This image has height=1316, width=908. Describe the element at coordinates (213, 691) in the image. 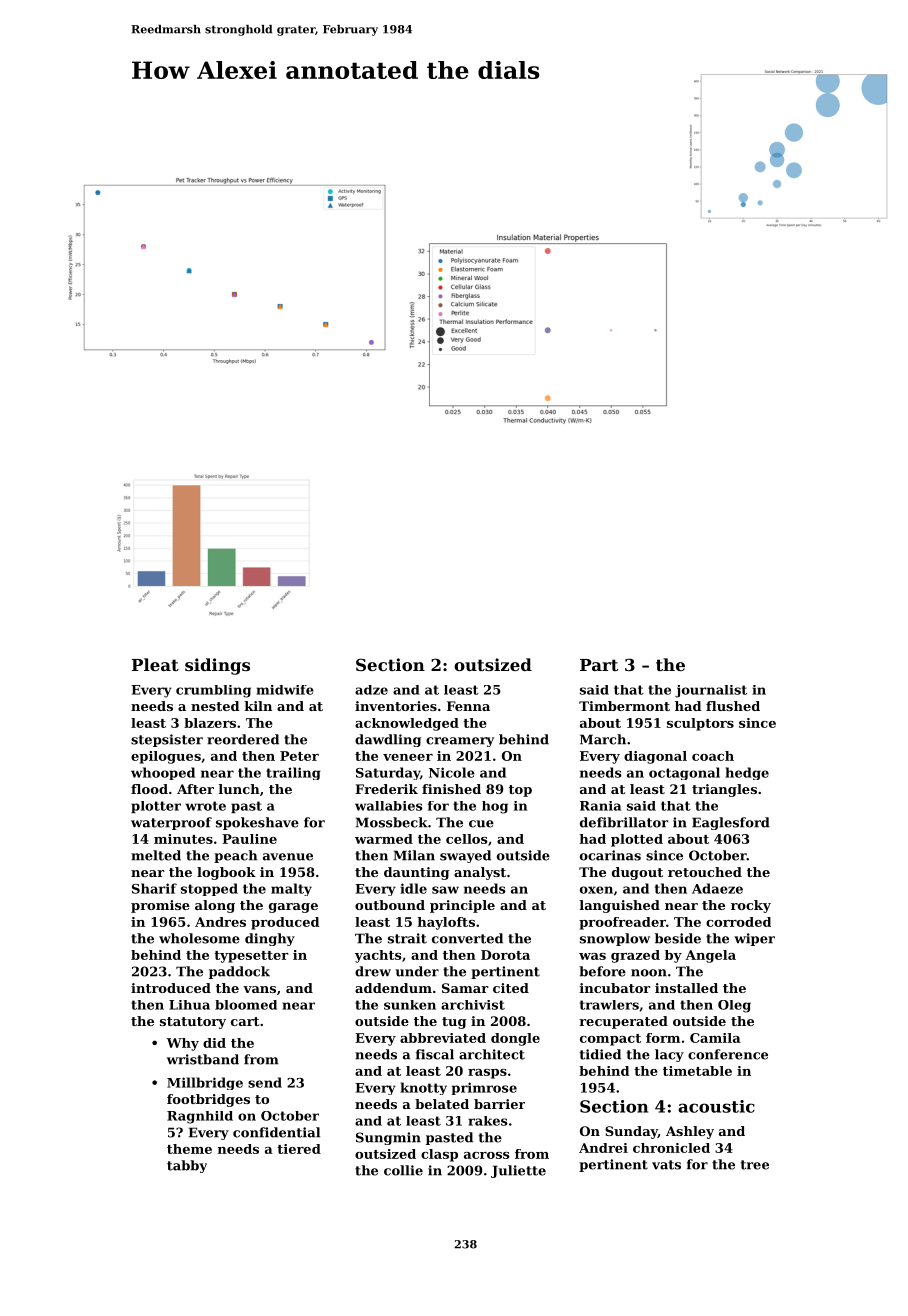

I see `crumbling` at that location.
